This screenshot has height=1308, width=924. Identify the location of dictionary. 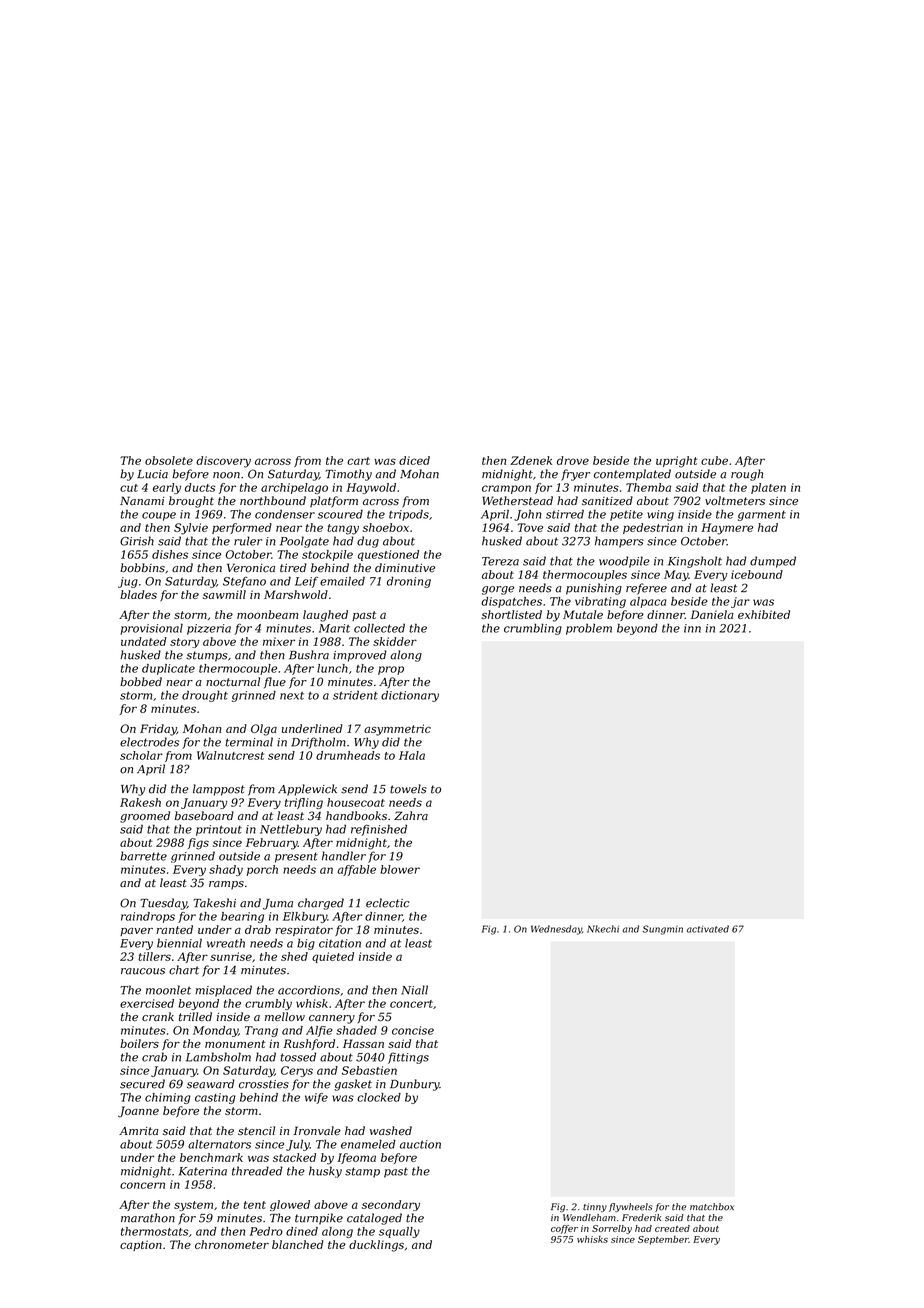
(410, 696).
